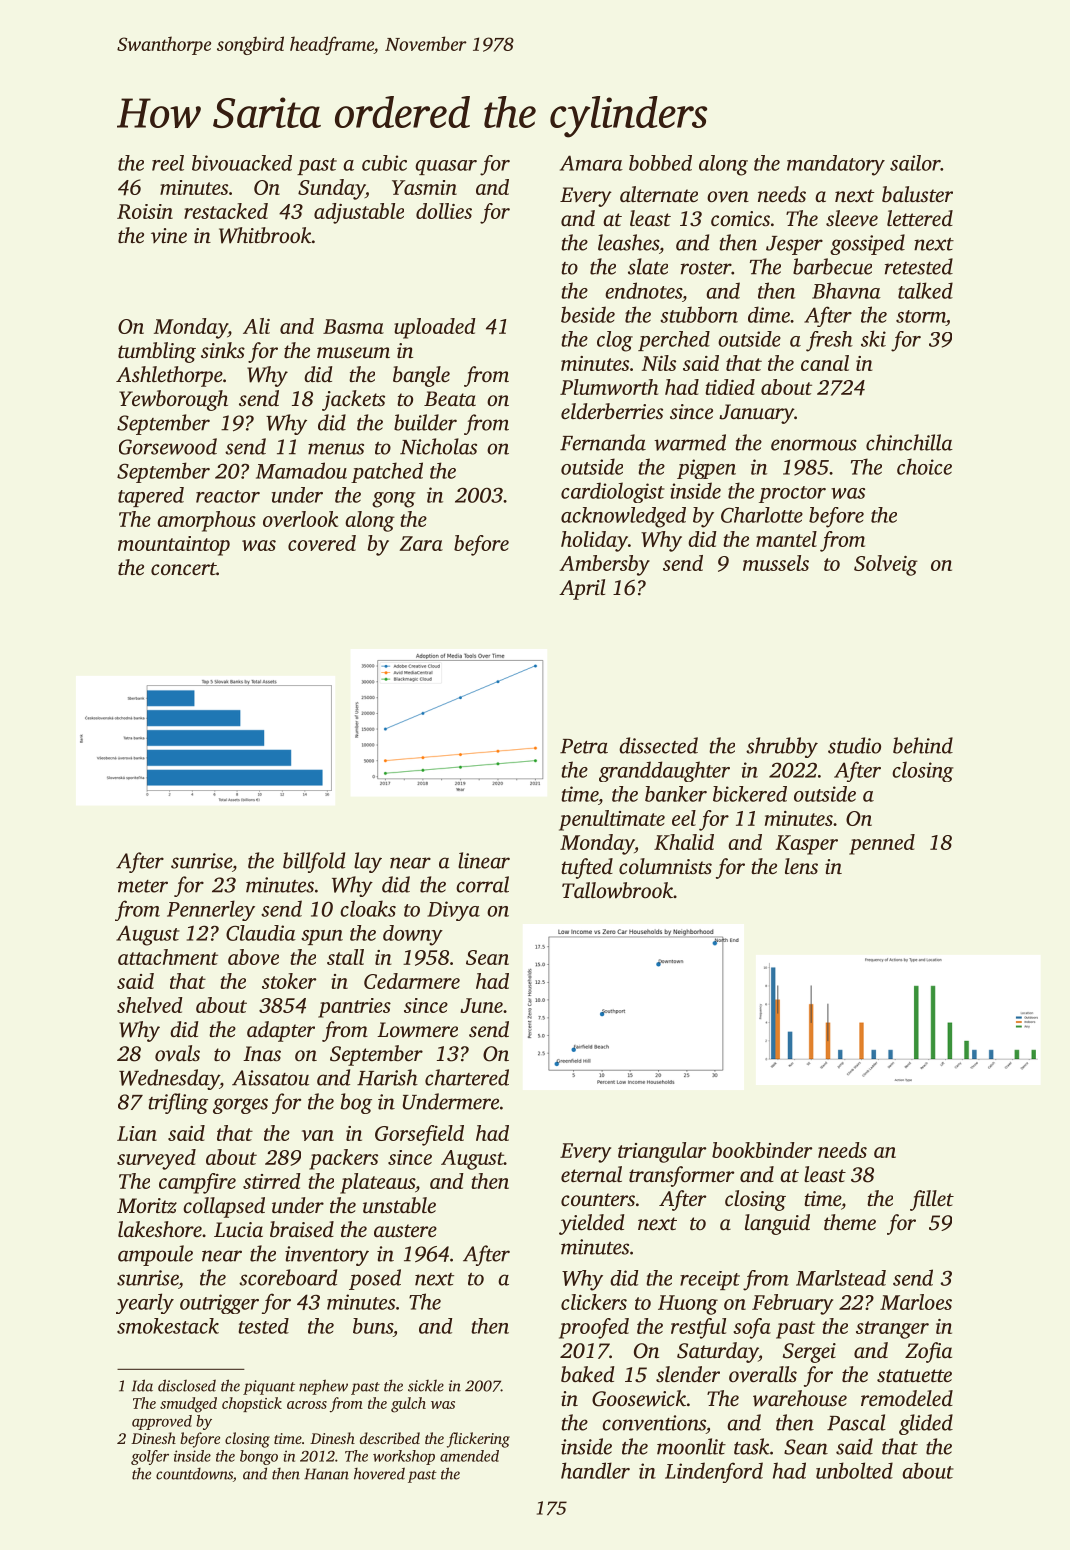 The image size is (1070, 1550). What do you see at coordinates (752, 1328) in the page?
I see `sofa` at bounding box center [752, 1328].
